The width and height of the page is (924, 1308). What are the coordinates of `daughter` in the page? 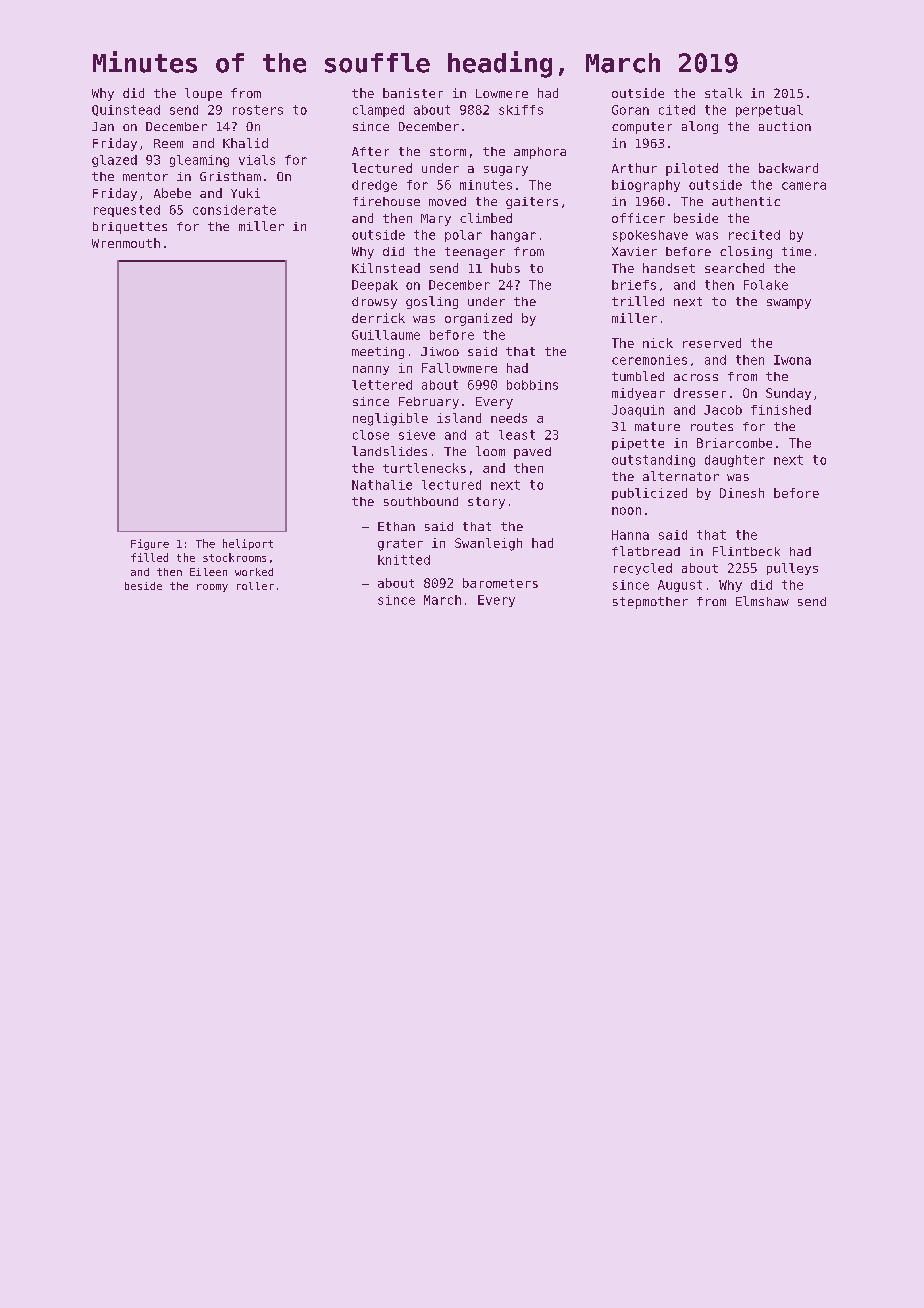 It's located at (735, 461).
